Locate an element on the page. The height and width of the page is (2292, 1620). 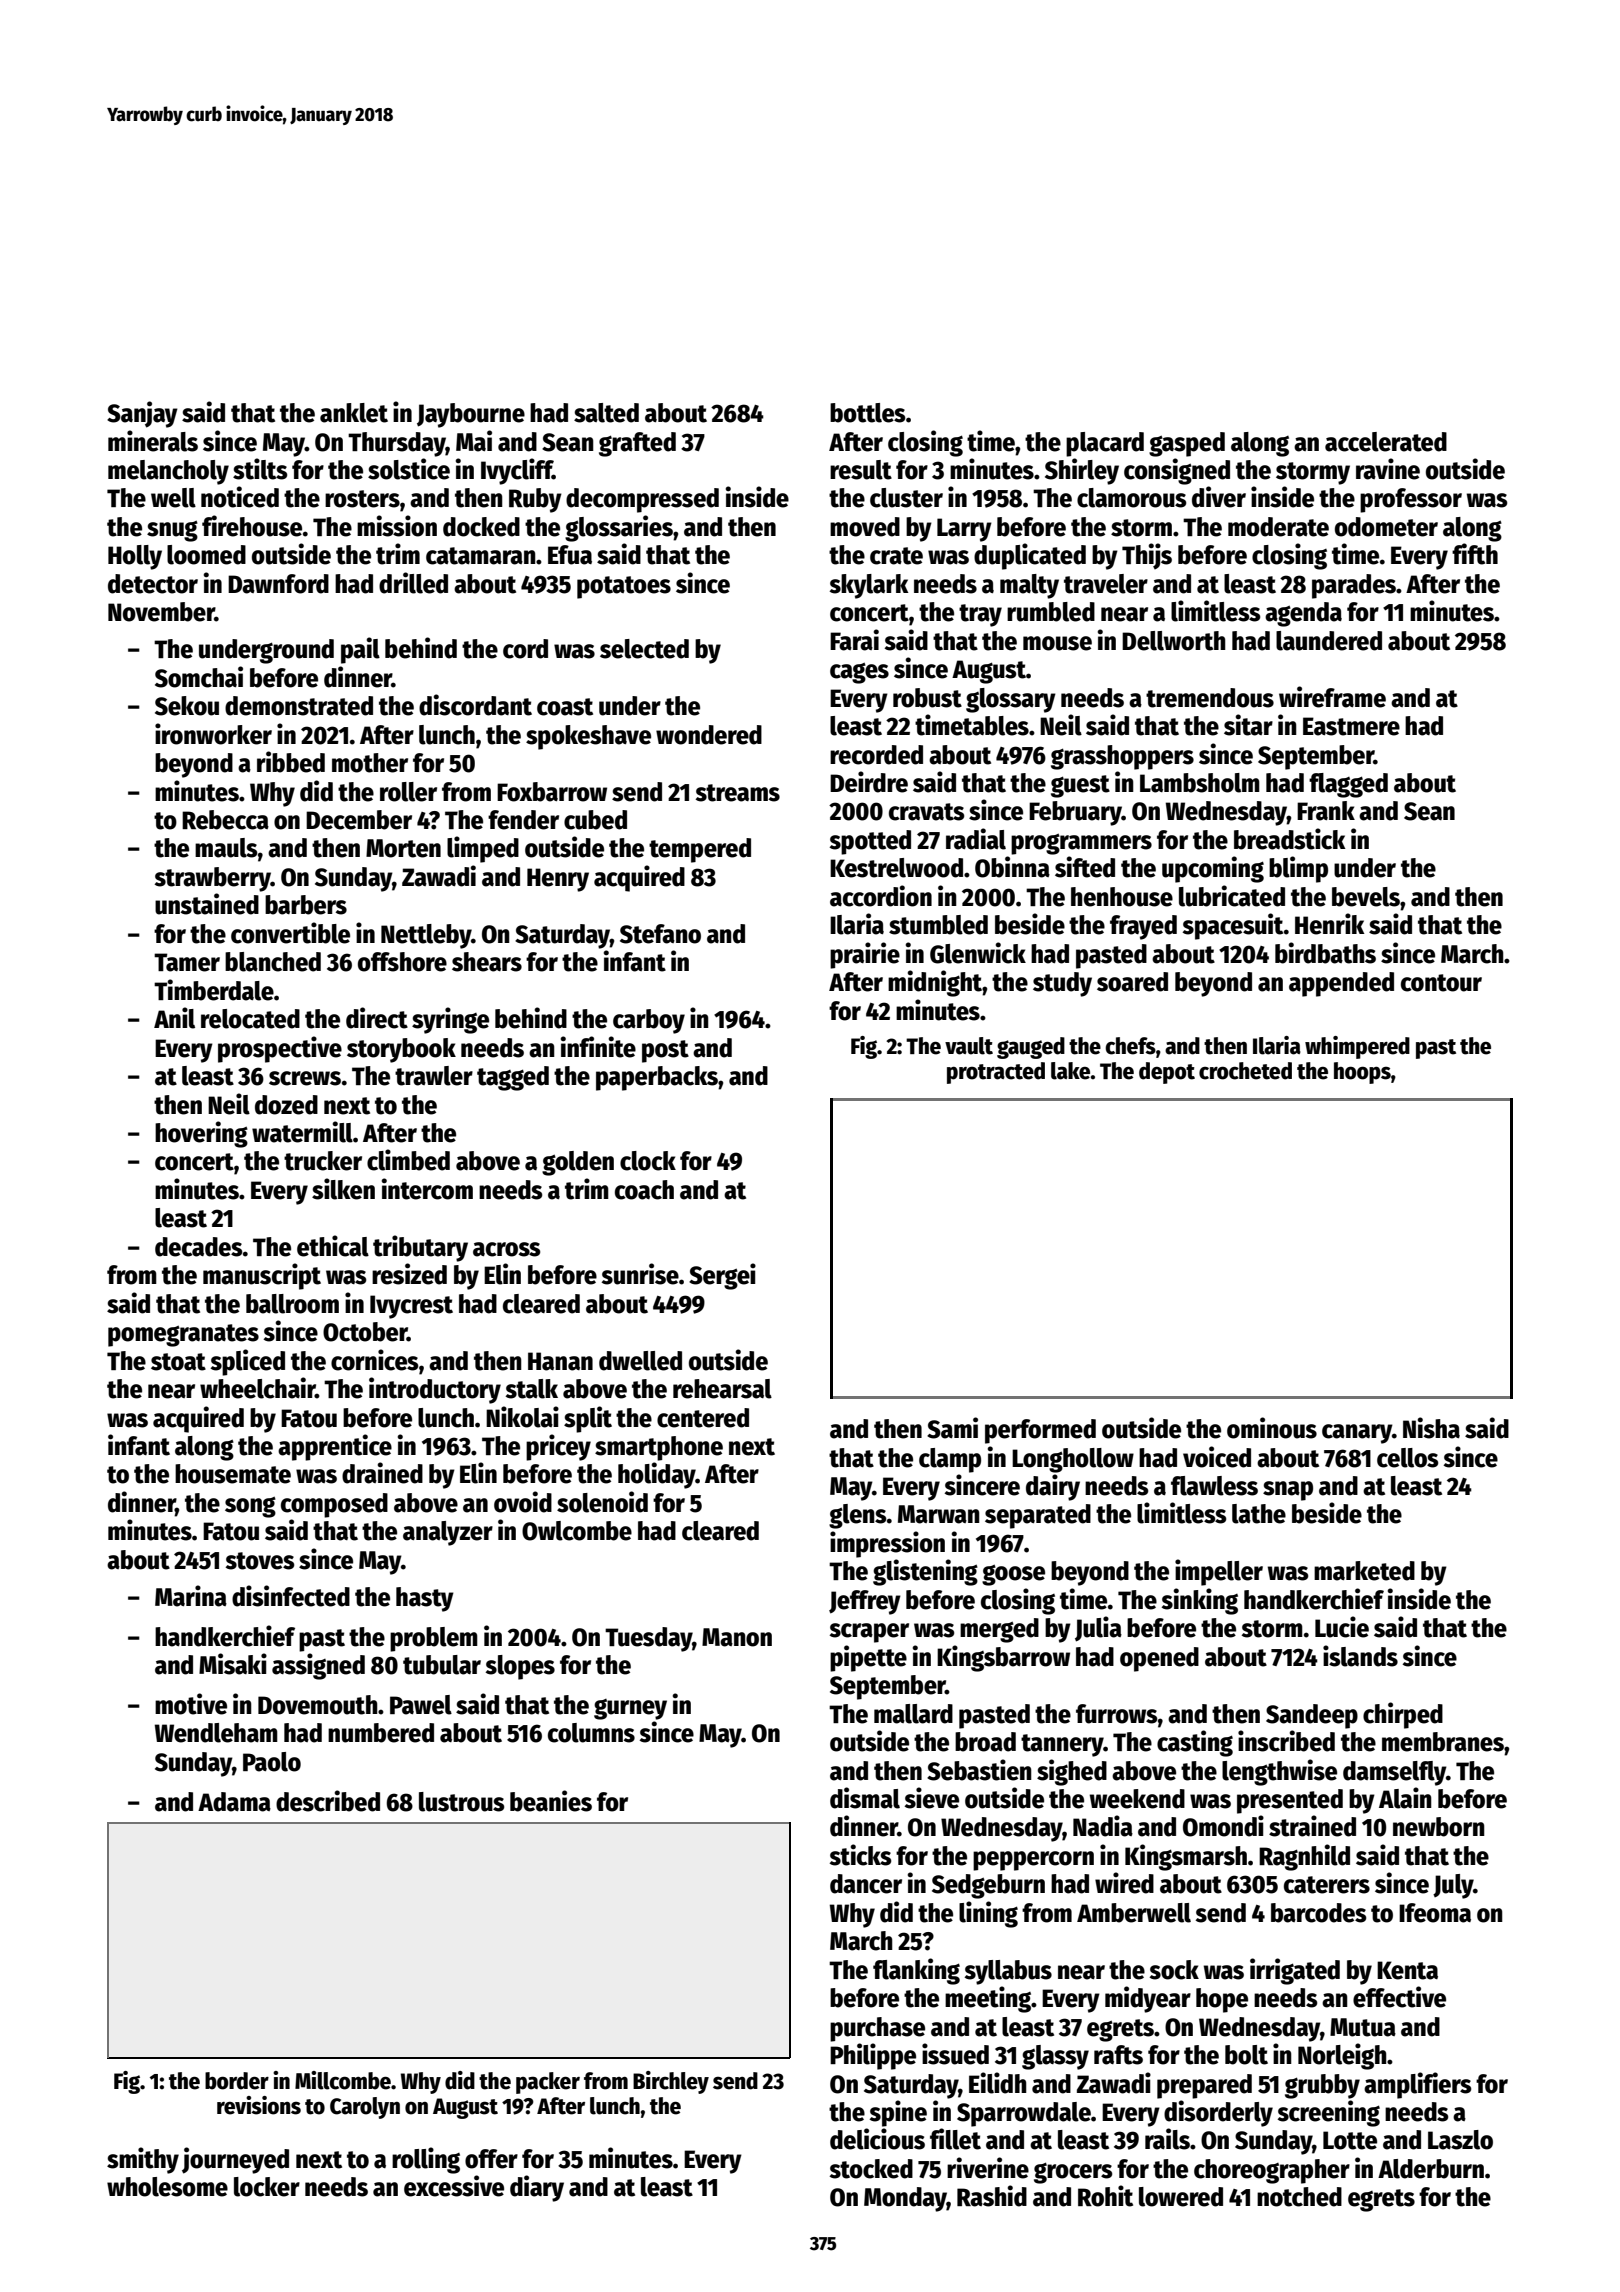
Kestrelwood is located at coordinates (896, 868).
